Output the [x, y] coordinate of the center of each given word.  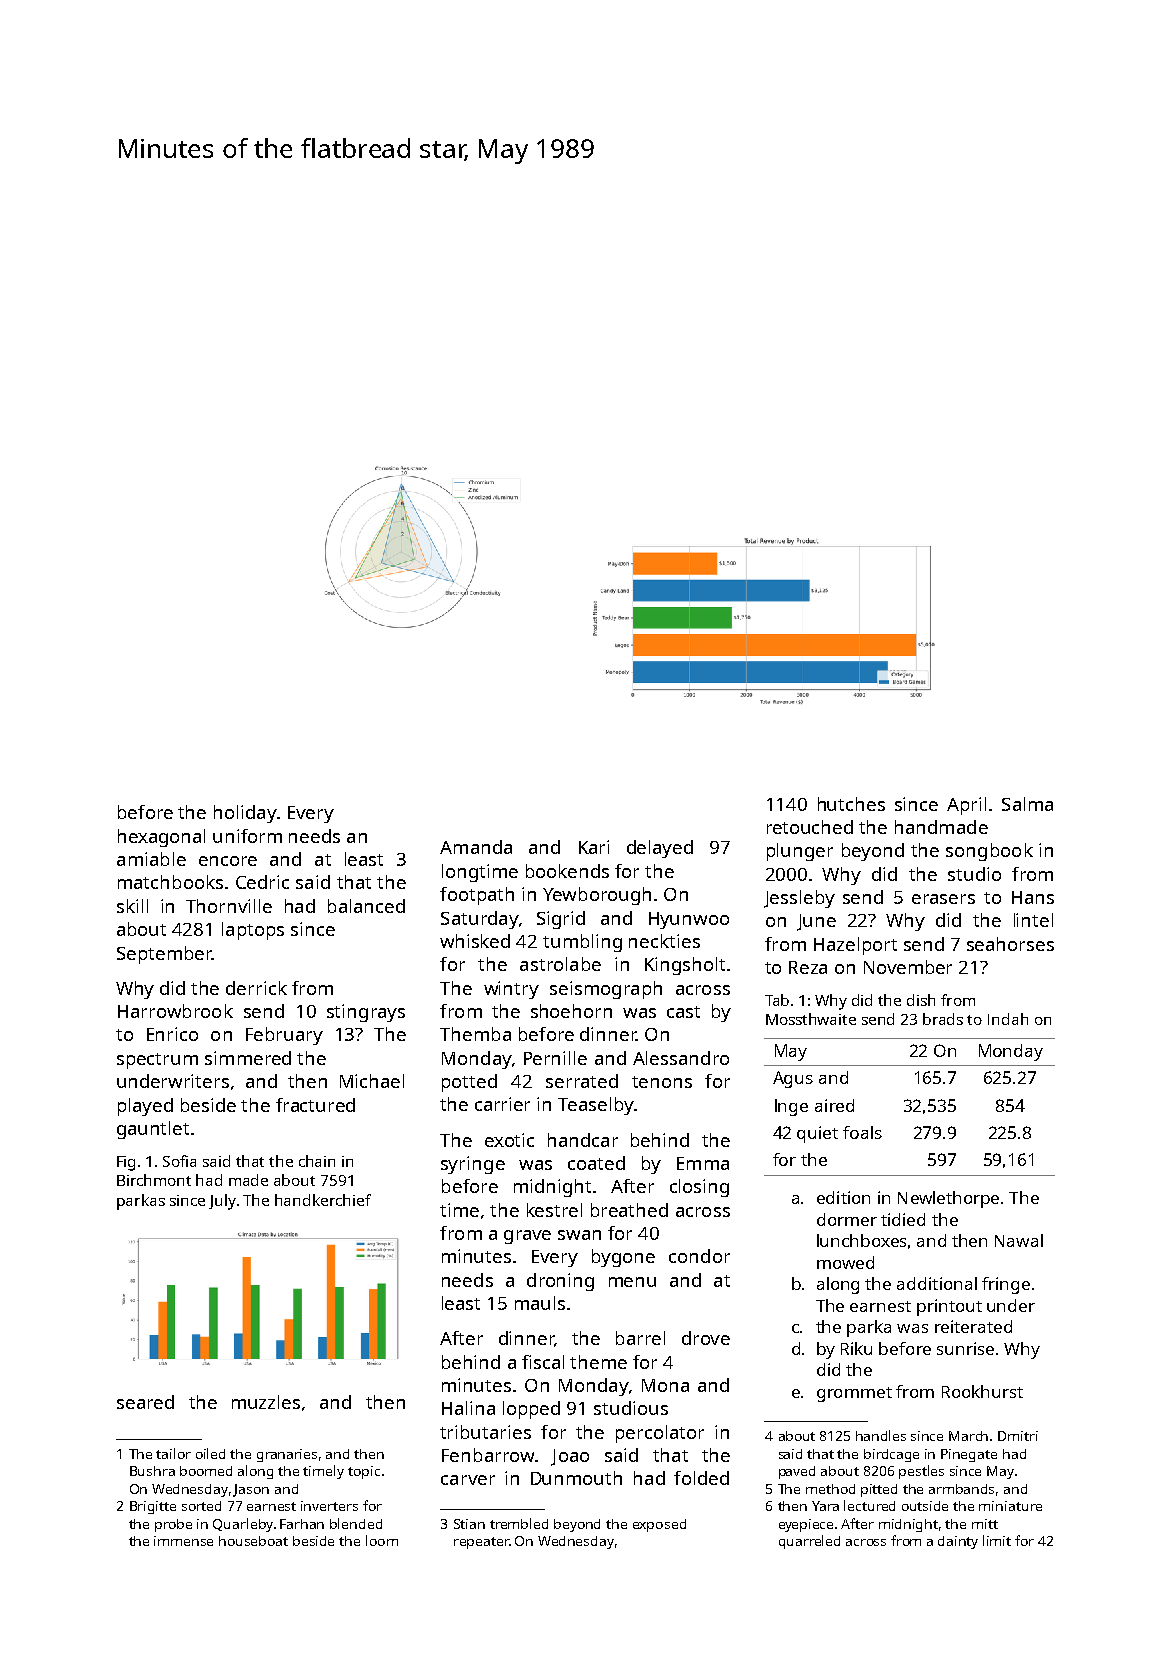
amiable [151, 859]
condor [699, 1256]
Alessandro [681, 1058]
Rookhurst [982, 1391]
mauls [540, 1303]
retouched [810, 827]
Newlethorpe [948, 1199]
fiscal [543, 1362]
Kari [594, 847]
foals [862, 1132]
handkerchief [323, 1200]
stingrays [366, 1013]
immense [183, 1541]
